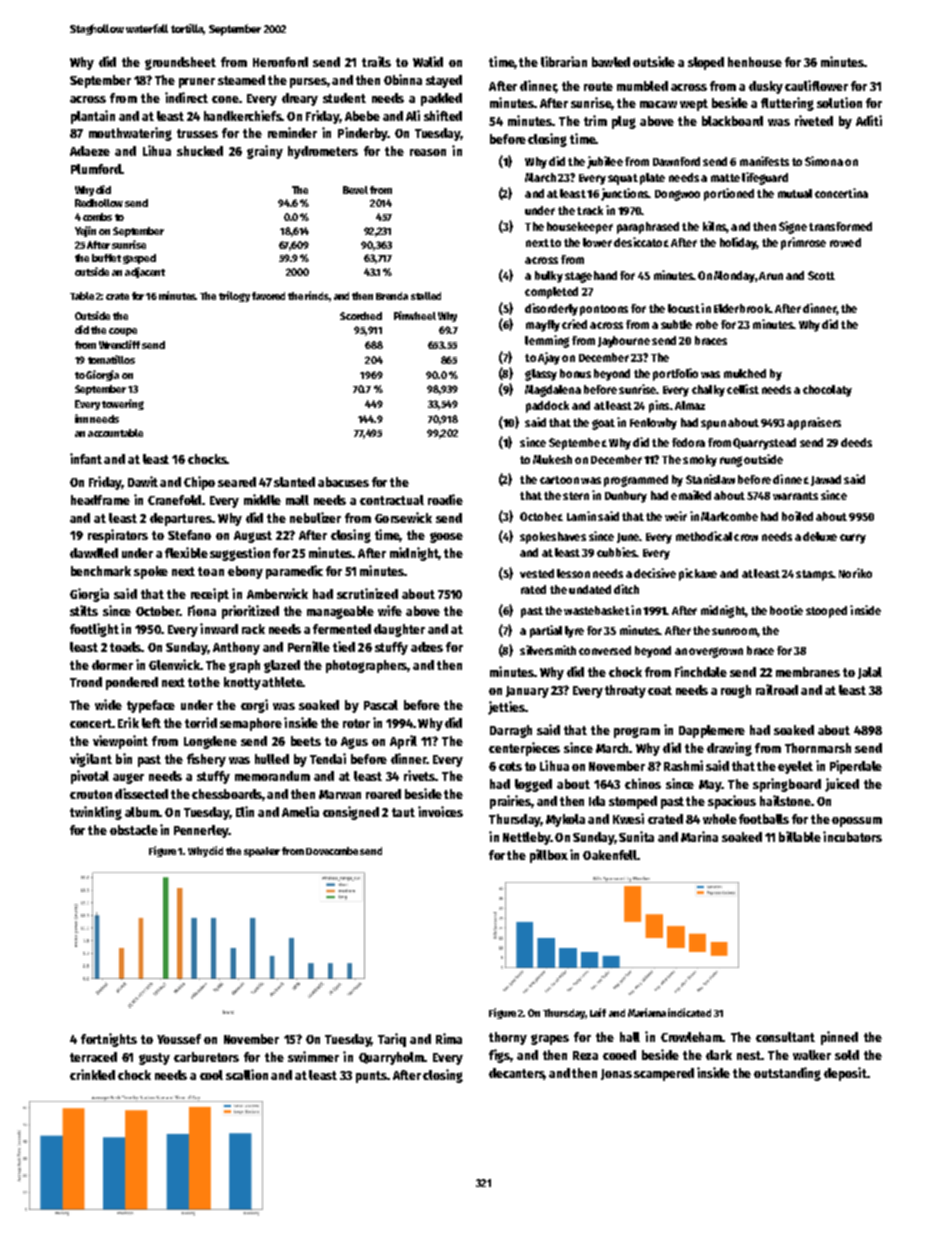  Describe the element at coordinates (869, 120) in the page. I see `Aditi` at that location.
